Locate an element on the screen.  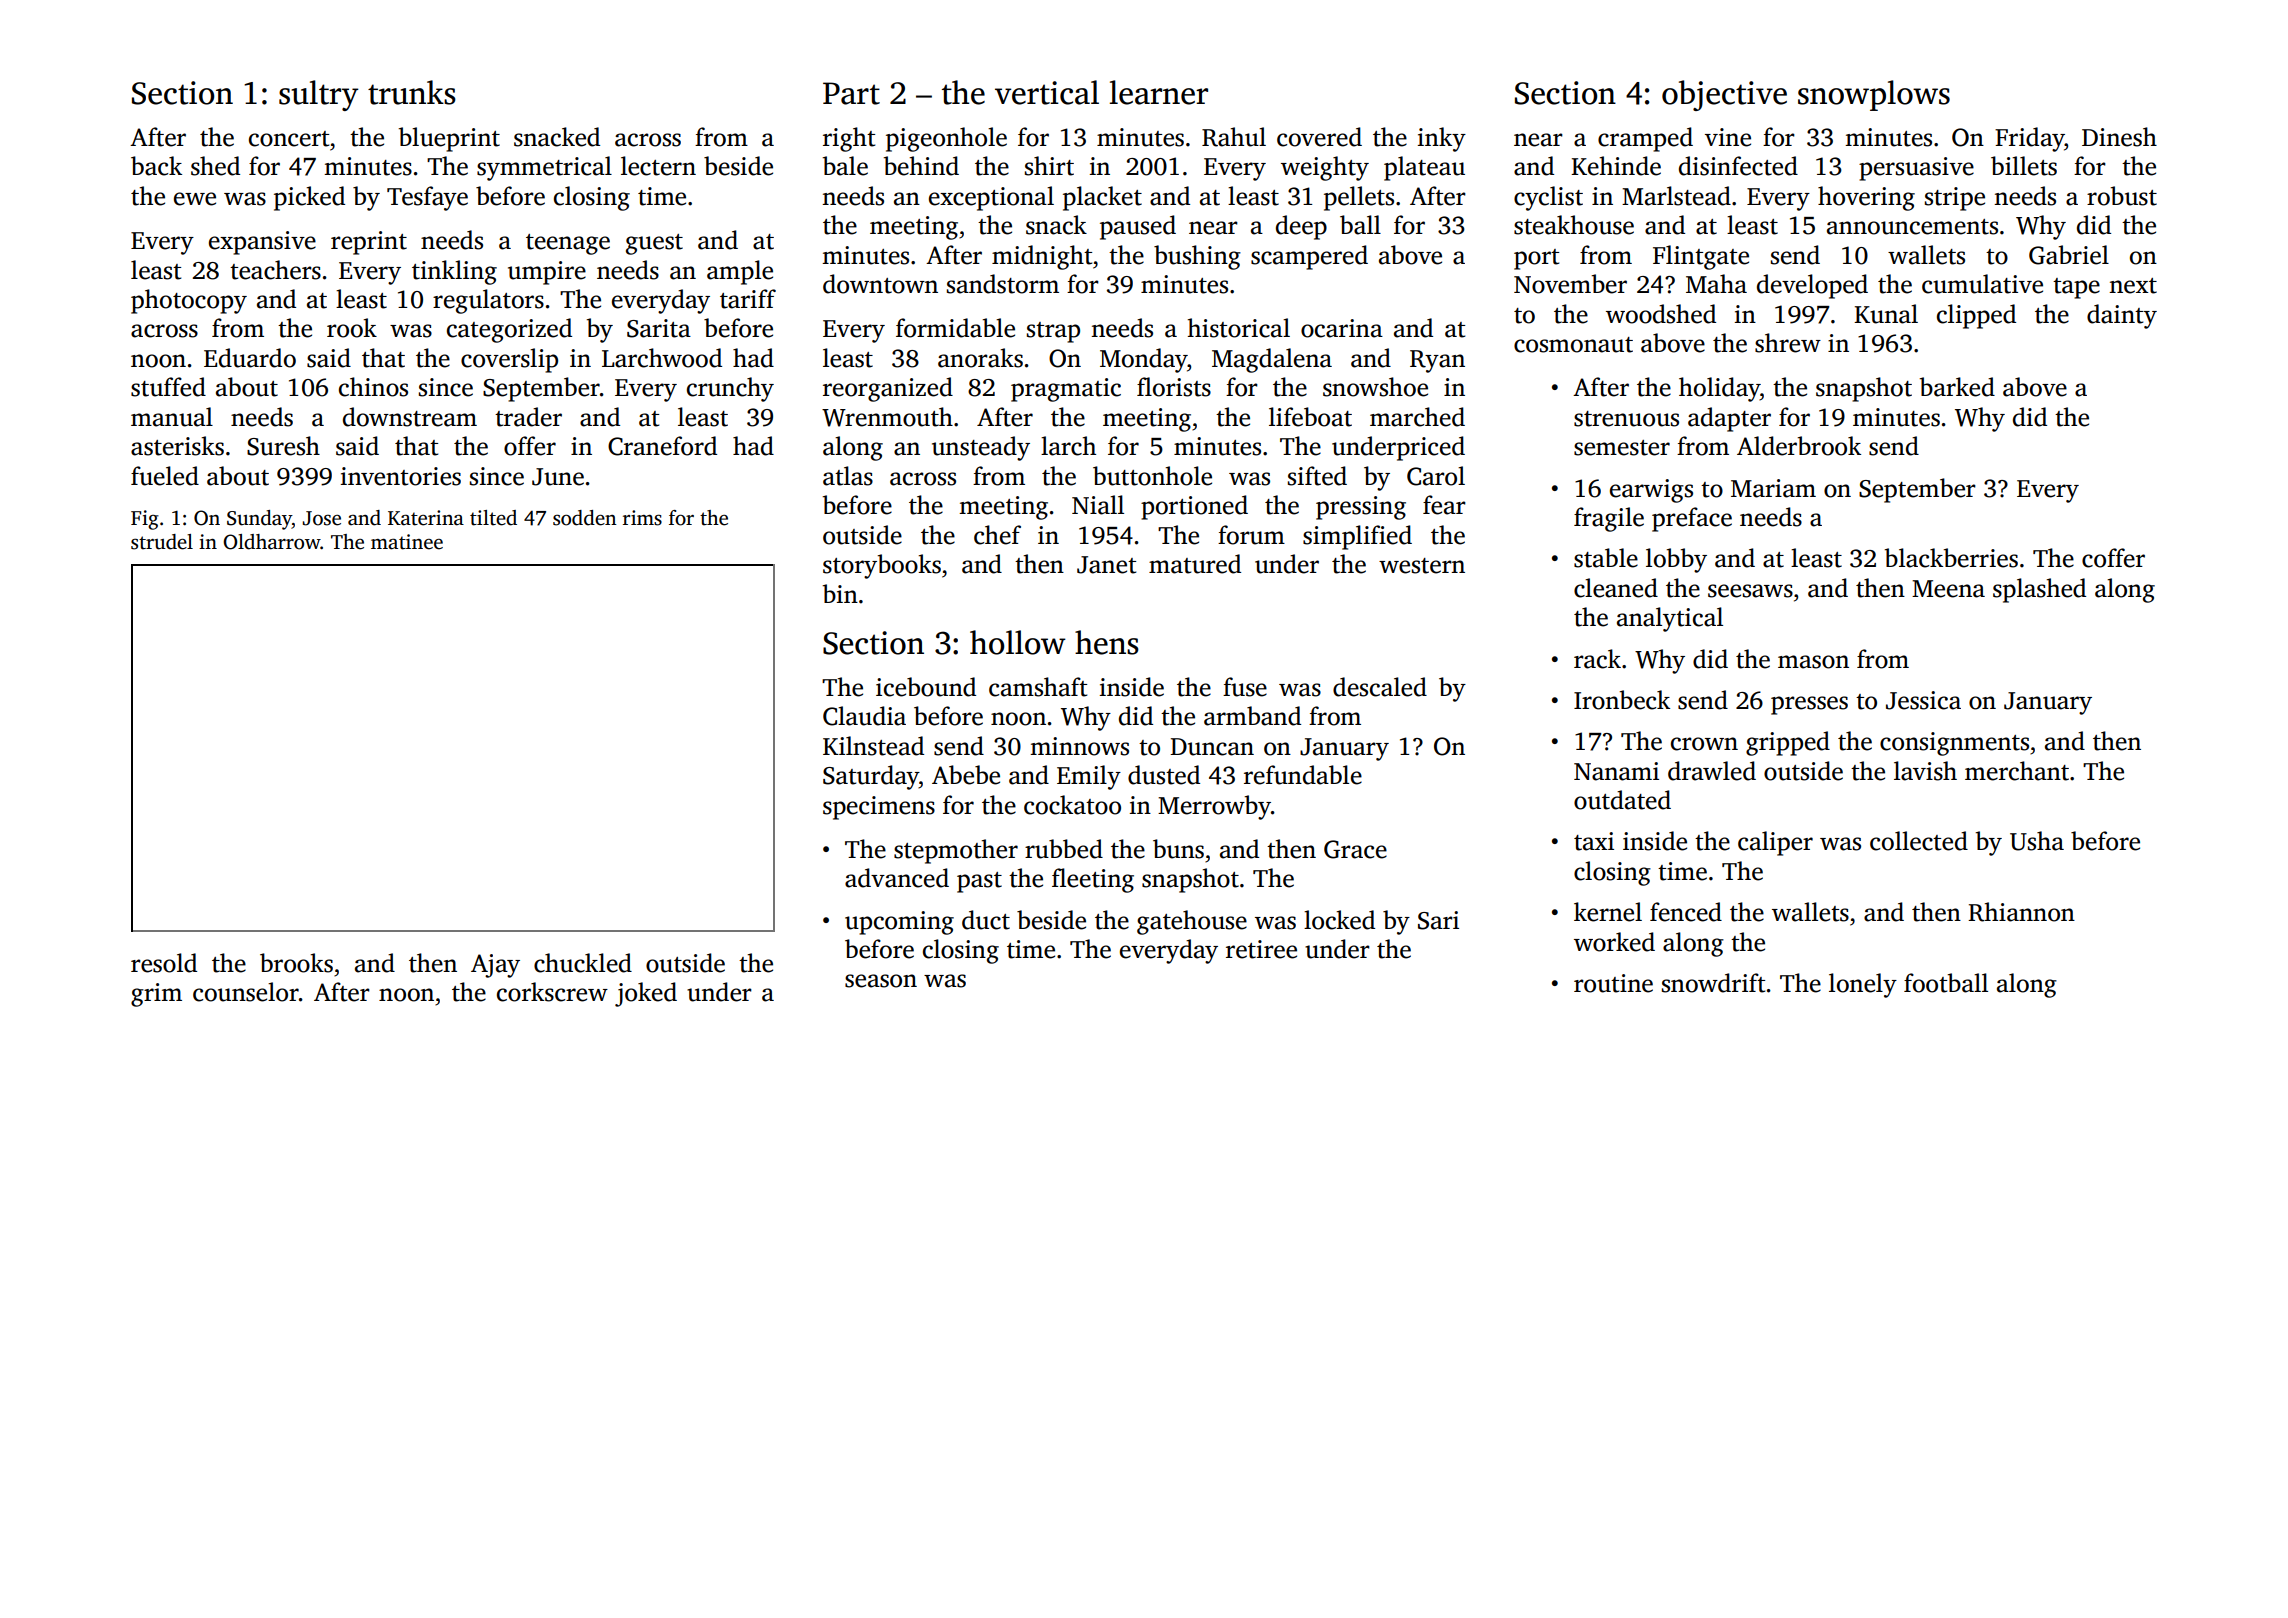
manual is located at coordinates (172, 417).
